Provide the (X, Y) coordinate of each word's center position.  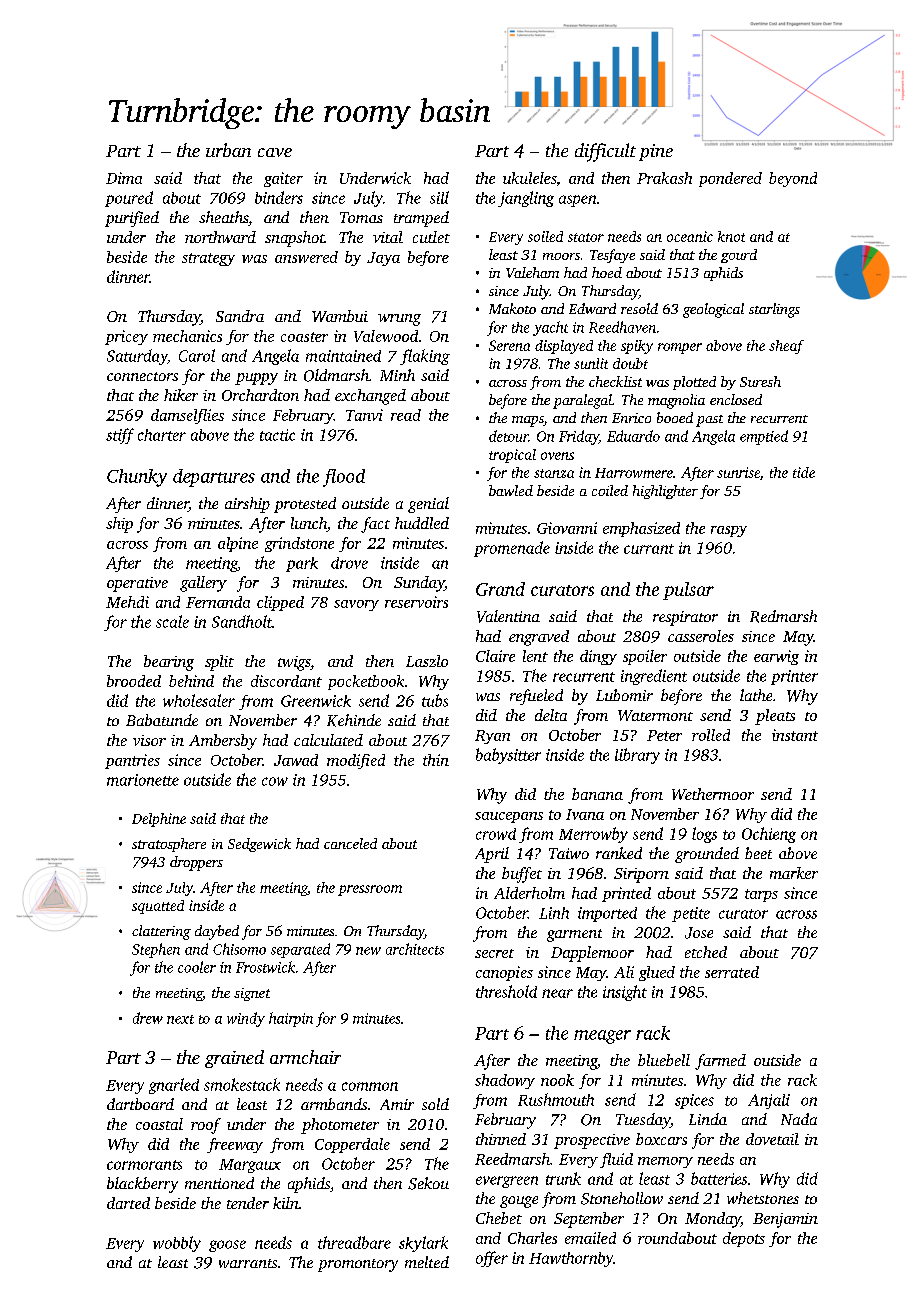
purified (132, 219)
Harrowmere (634, 473)
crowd (496, 834)
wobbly (177, 1244)
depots (744, 1239)
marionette (143, 780)
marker (794, 873)
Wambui (340, 316)
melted (427, 1262)
